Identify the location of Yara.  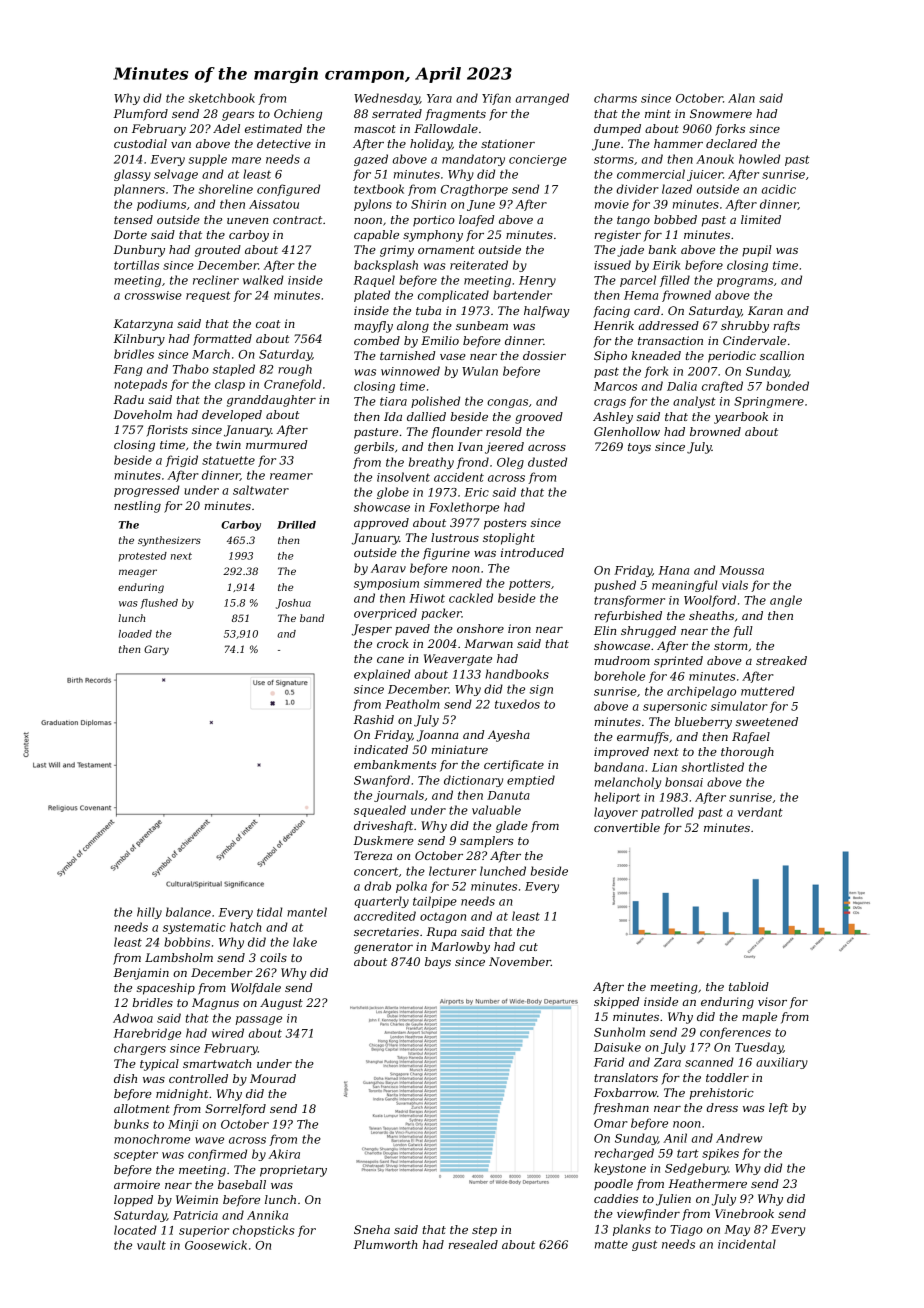
(439, 98).
